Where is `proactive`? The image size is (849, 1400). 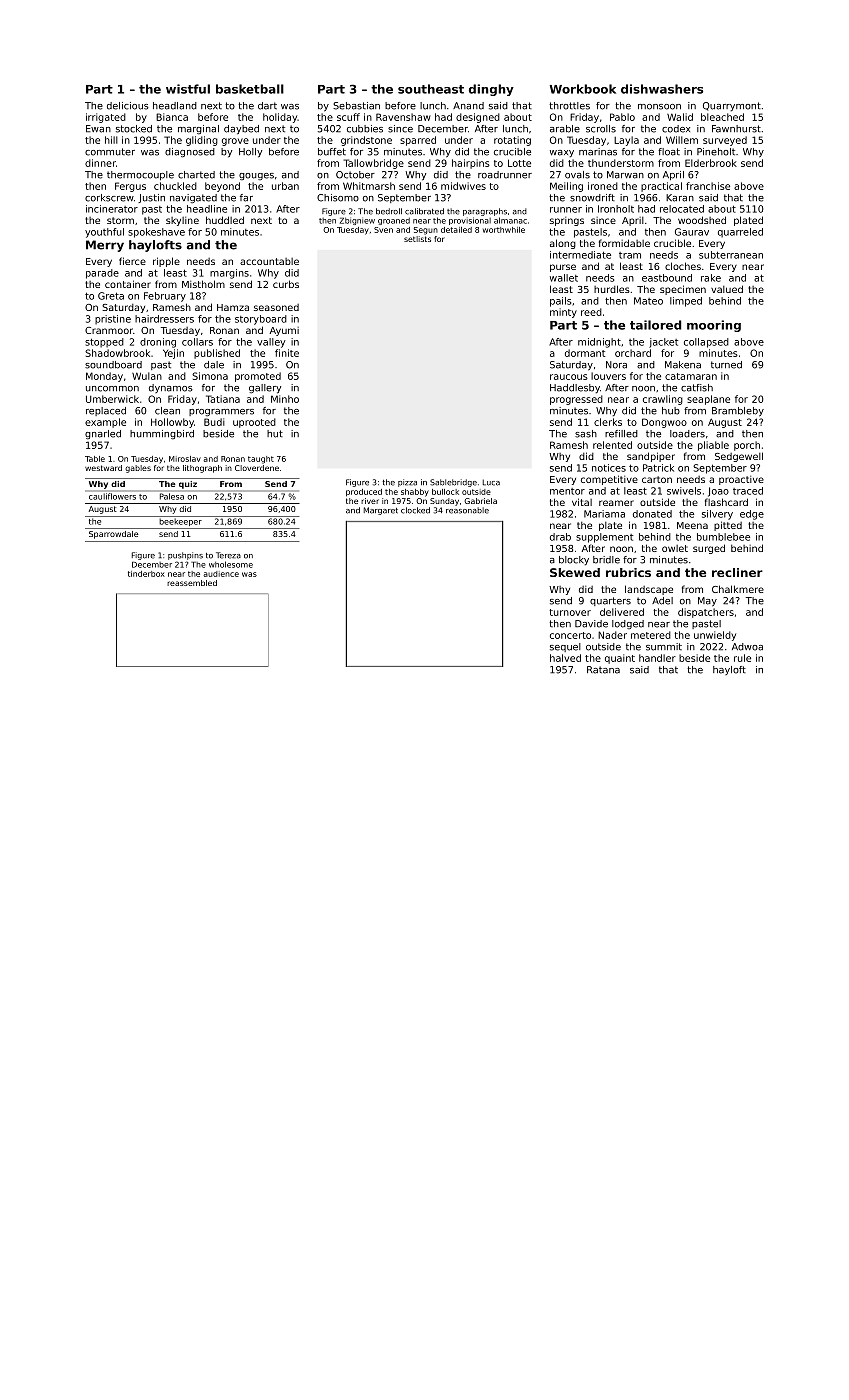
proactive is located at coordinates (741, 480).
